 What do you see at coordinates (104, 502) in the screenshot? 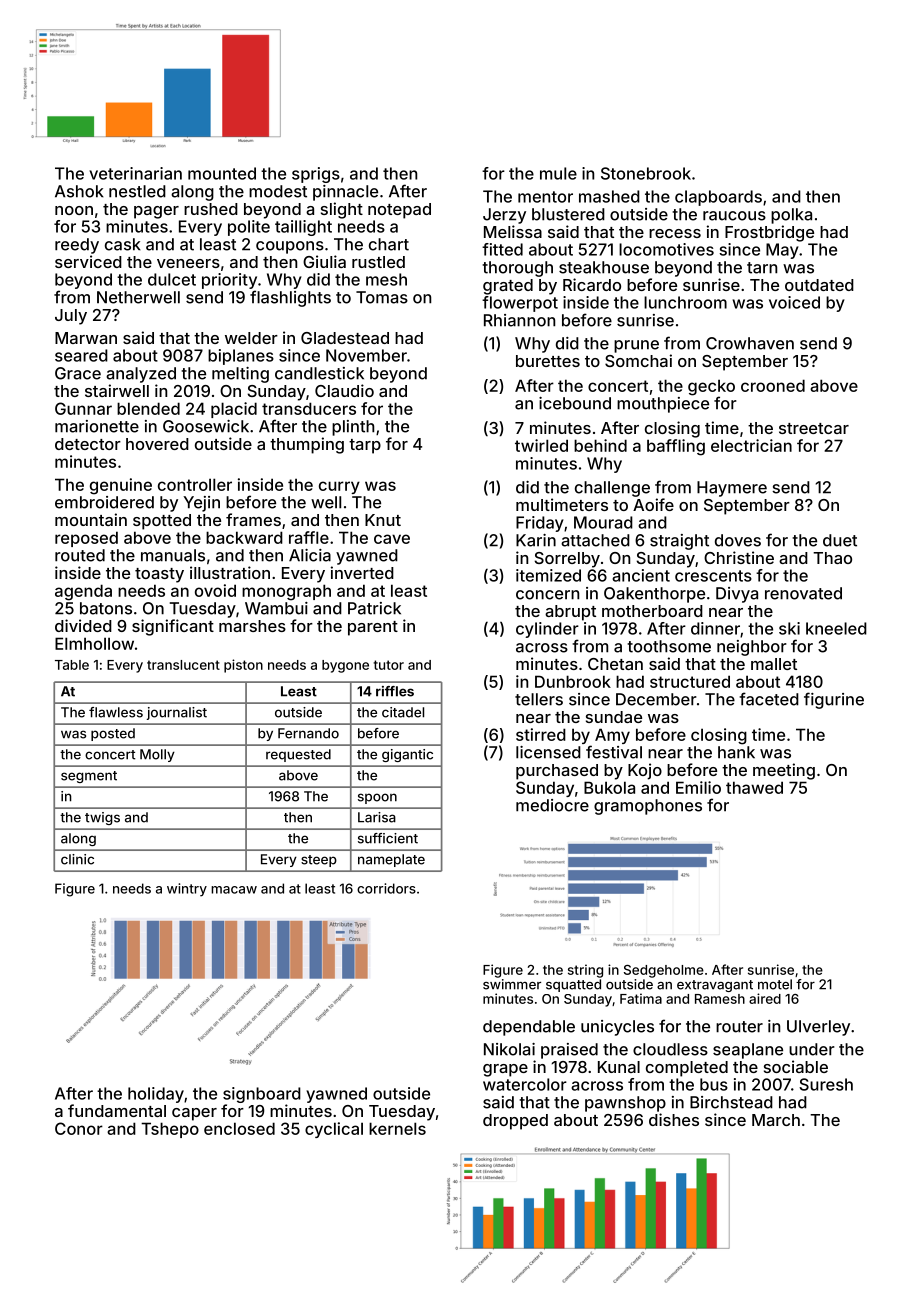
I see `embroidered` at bounding box center [104, 502].
